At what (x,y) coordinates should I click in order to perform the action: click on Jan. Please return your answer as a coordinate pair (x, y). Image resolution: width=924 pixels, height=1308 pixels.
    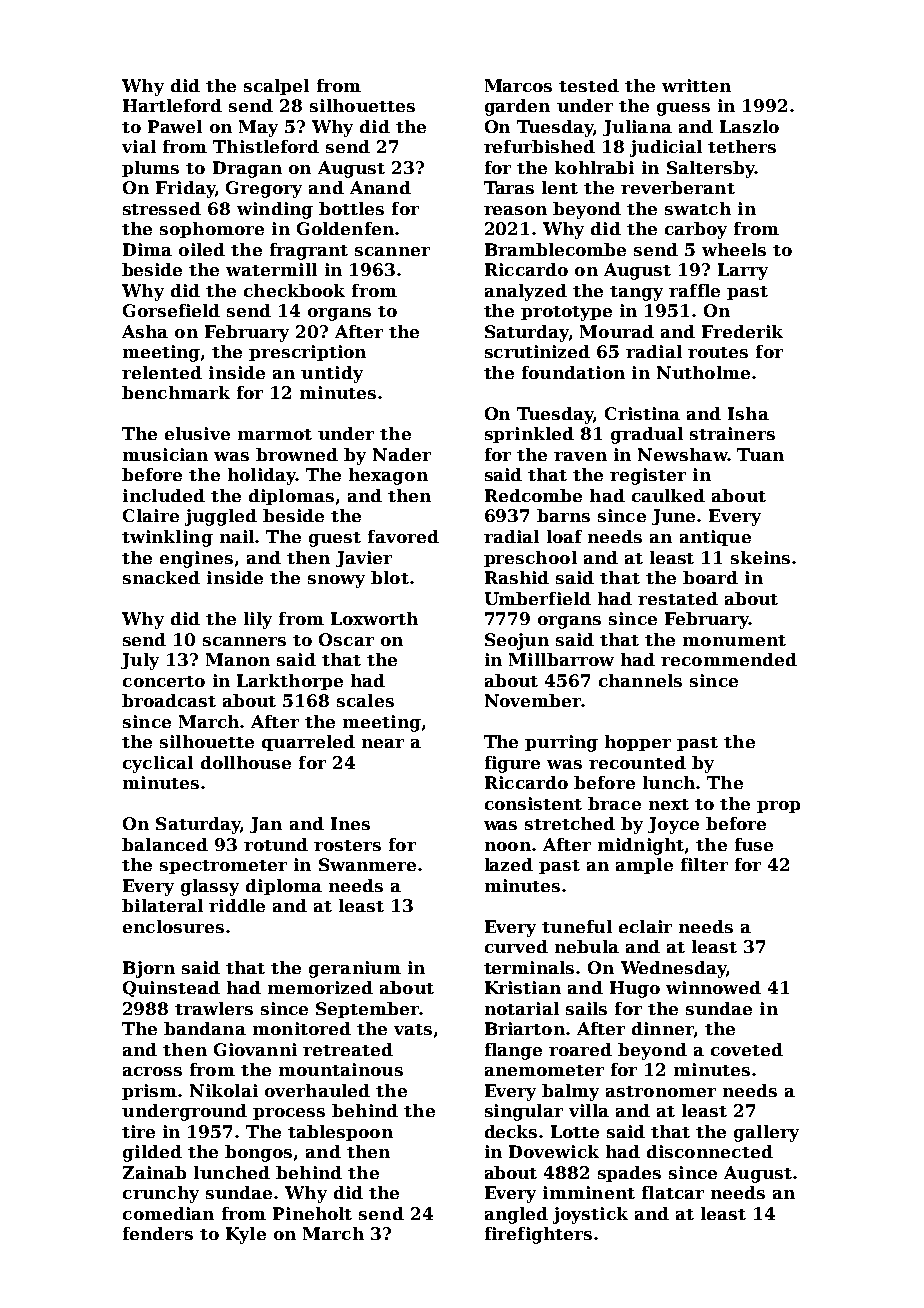
    Looking at the image, I should click on (266, 825).
